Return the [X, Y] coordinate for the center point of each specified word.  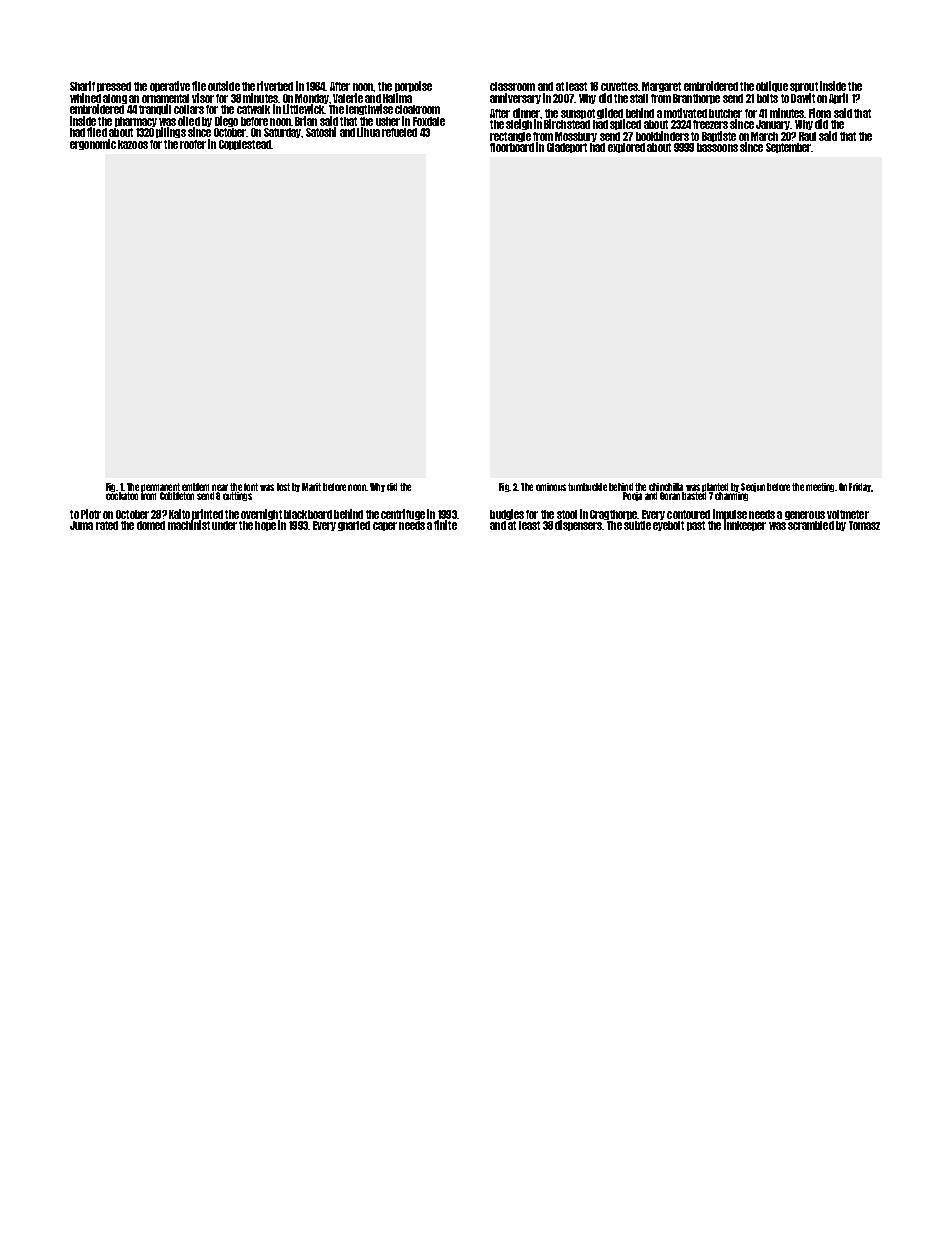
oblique [772, 86]
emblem [195, 487]
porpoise [413, 86]
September [788, 148]
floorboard [512, 147]
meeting [820, 487]
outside [224, 86]
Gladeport [567, 148]
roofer [193, 144]
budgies [507, 514]
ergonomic [93, 144]
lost [283, 487]
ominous [551, 487]
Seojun [753, 487]
